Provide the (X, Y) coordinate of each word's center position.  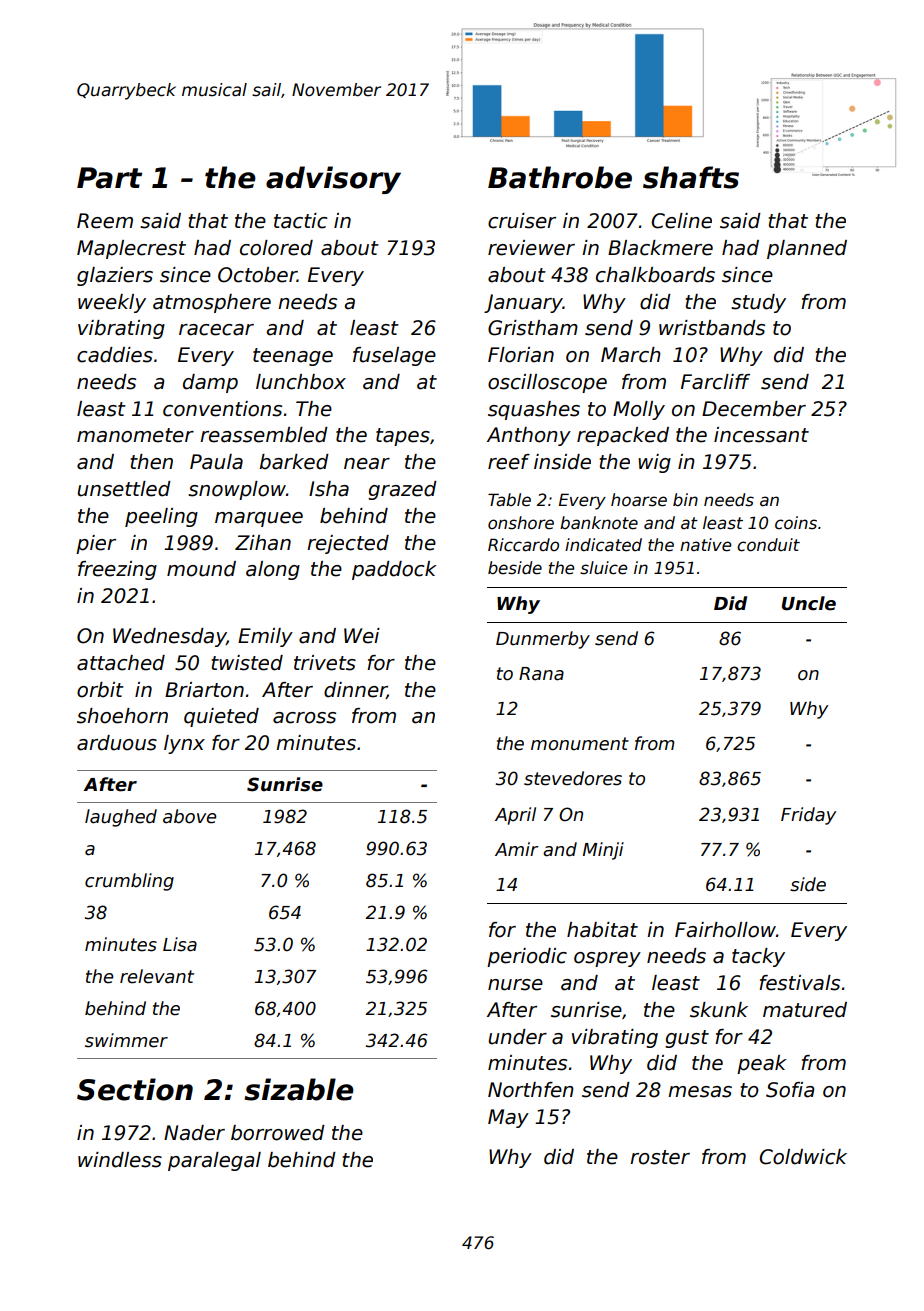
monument (580, 744)
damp (210, 383)
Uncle (809, 603)
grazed (402, 490)
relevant (157, 976)
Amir (517, 849)
